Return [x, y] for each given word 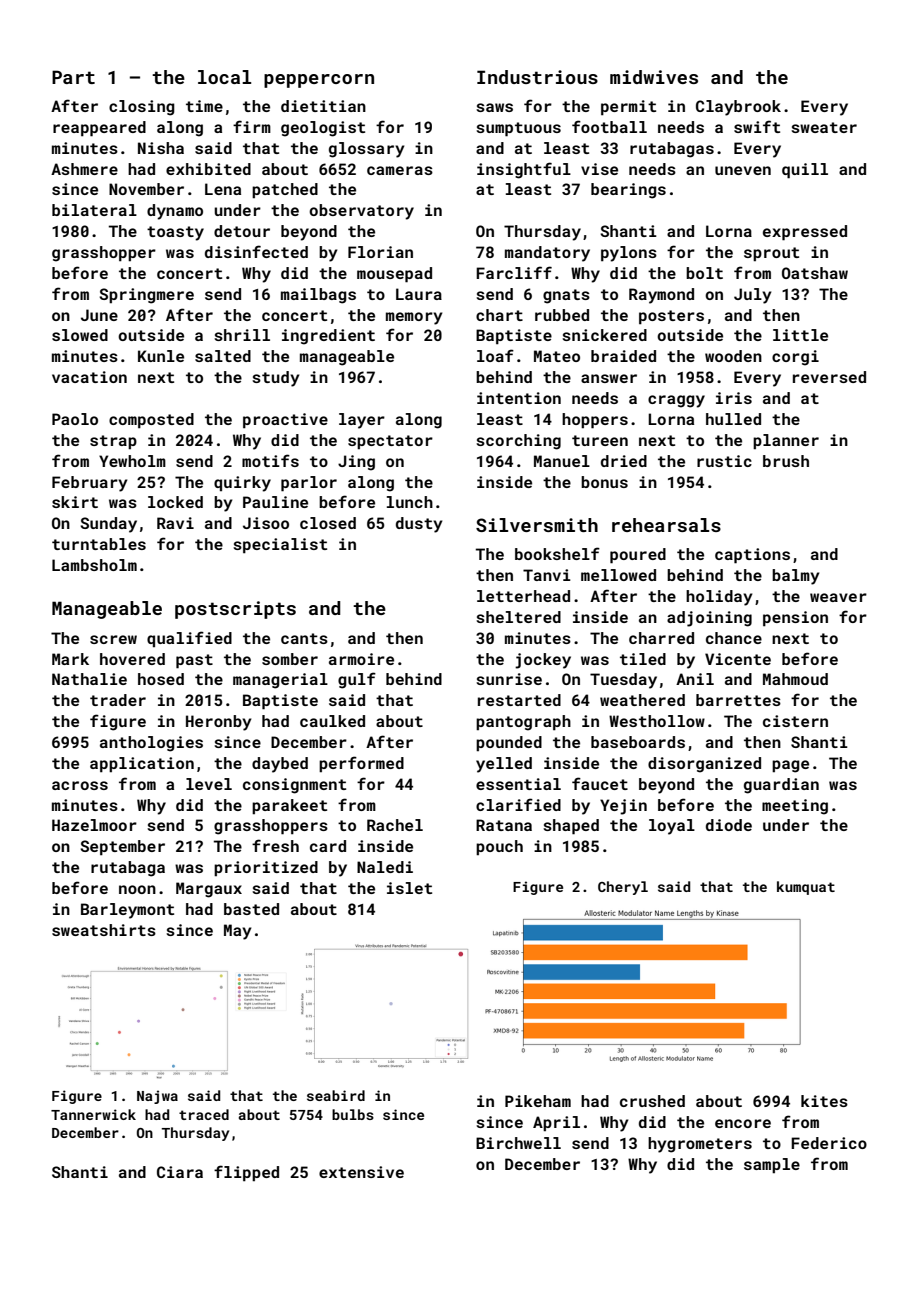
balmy [796, 577]
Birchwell [518, 1143]
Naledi [385, 867]
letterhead [523, 596]
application [142, 765]
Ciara [180, 1172]
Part [73, 77]
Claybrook [738, 108]
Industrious [537, 77]
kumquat [806, 888]
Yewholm [132, 461]
